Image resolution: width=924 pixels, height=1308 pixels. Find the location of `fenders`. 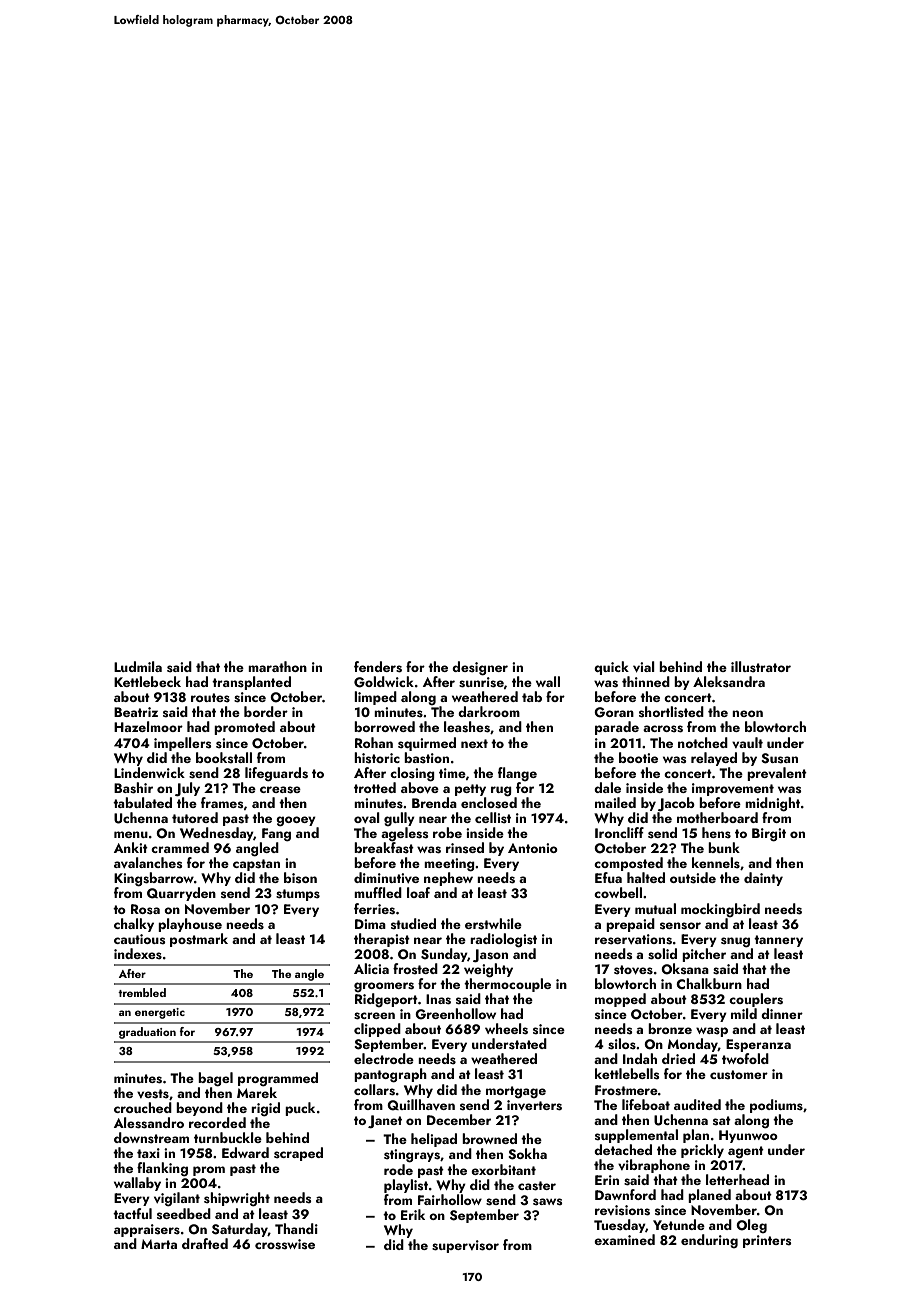

fenders is located at coordinates (378, 667).
